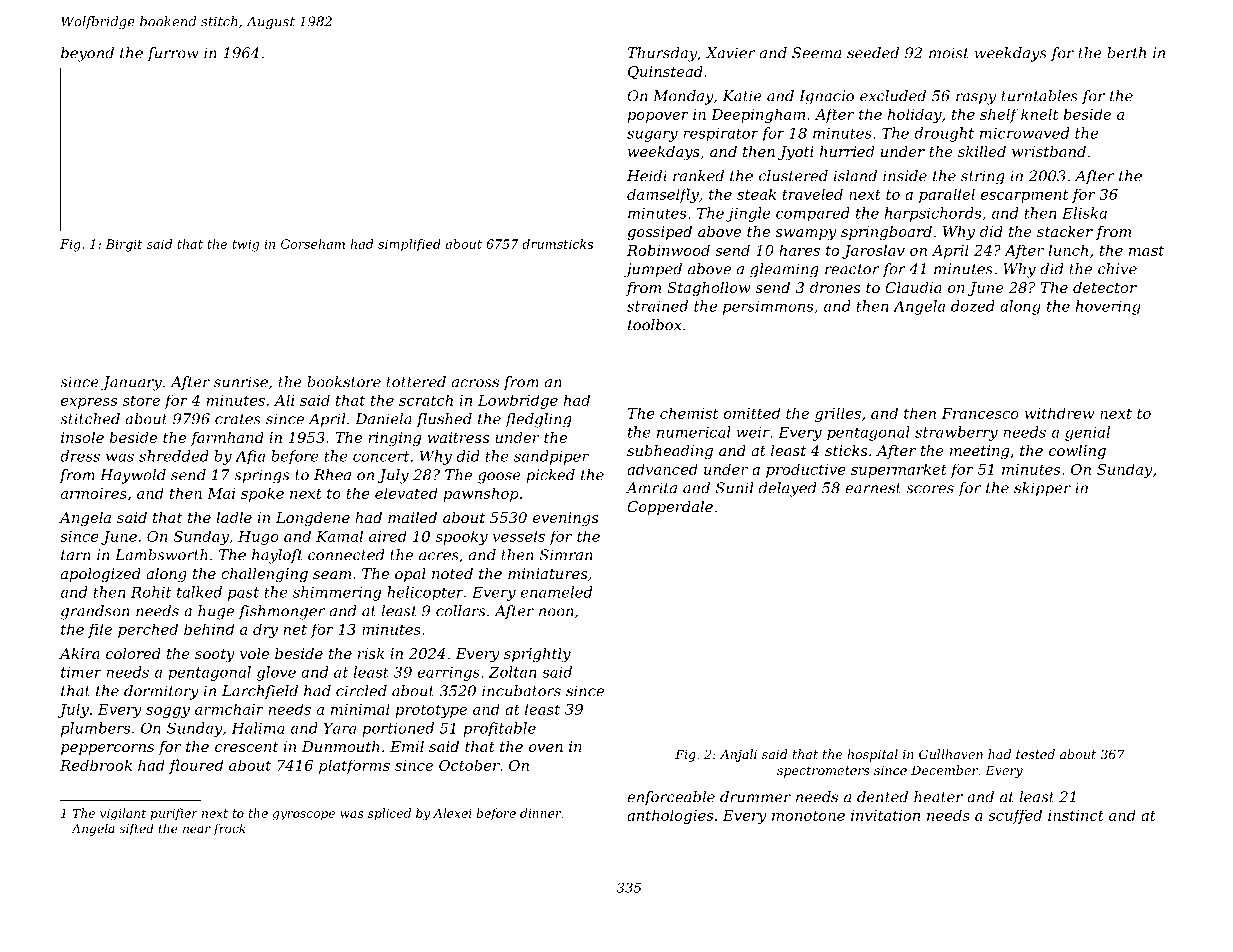 The image size is (1233, 952). What do you see at coordinates (956, 433) in the screenshot?
I see `strawberry` at bounding box center [956, 433].
